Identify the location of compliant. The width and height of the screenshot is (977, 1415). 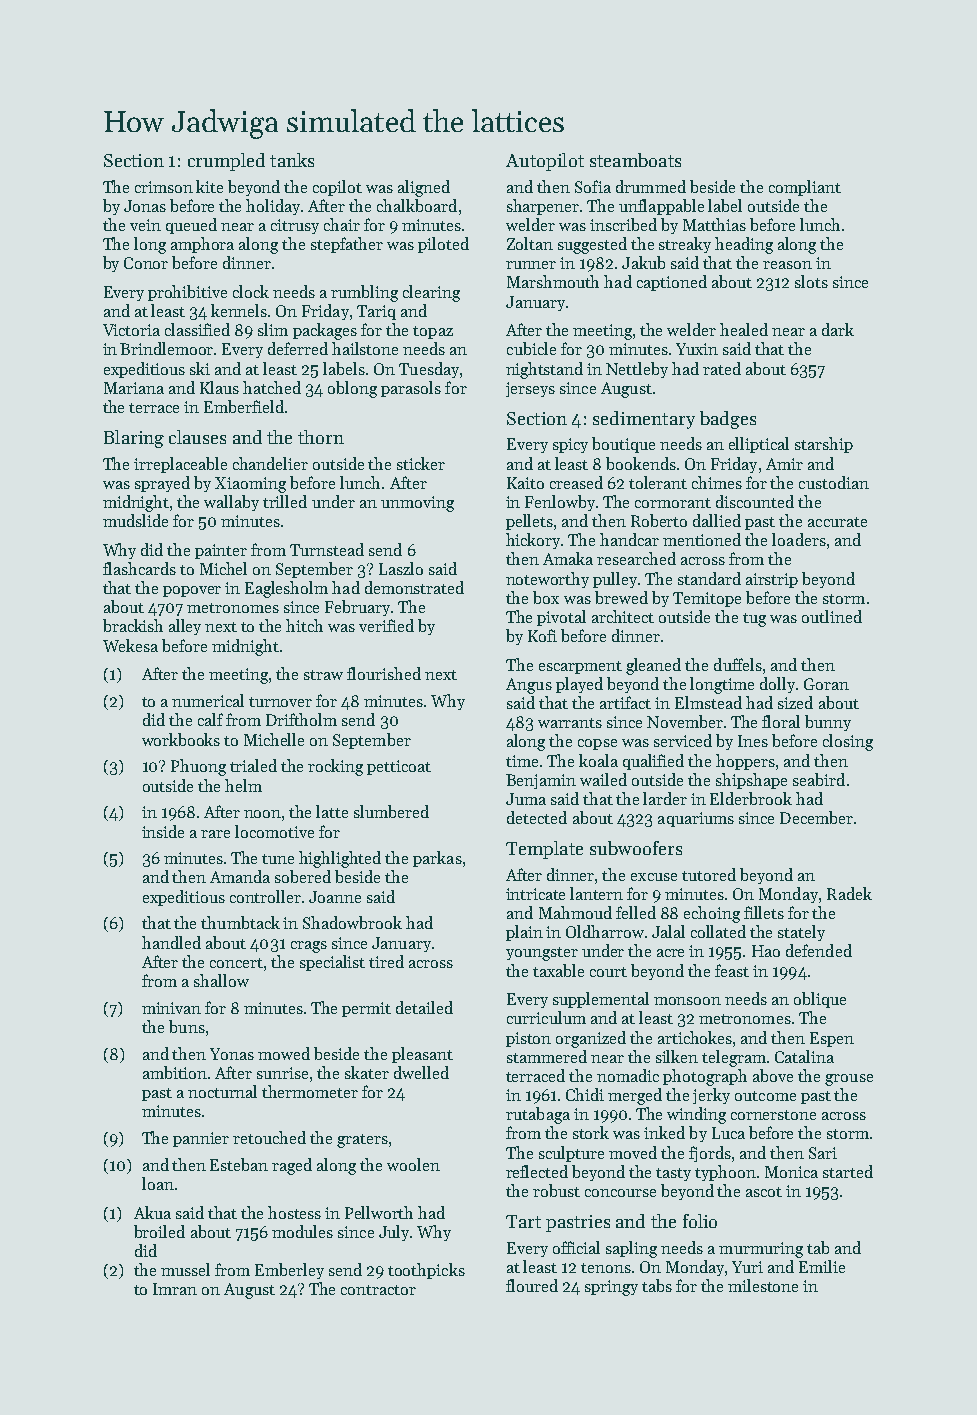
(805, 188).
